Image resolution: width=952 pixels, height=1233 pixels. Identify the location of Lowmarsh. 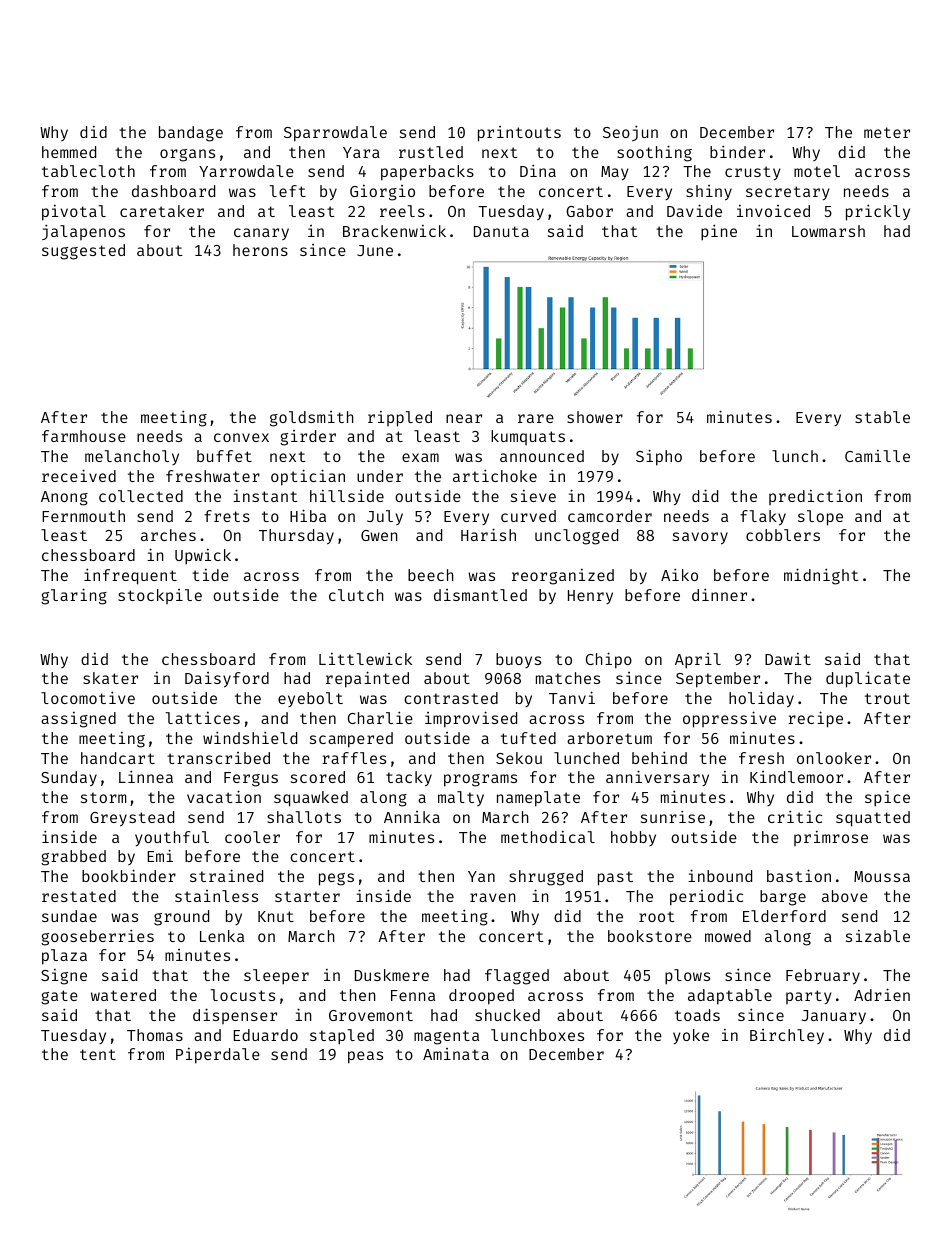
(828, 231).
